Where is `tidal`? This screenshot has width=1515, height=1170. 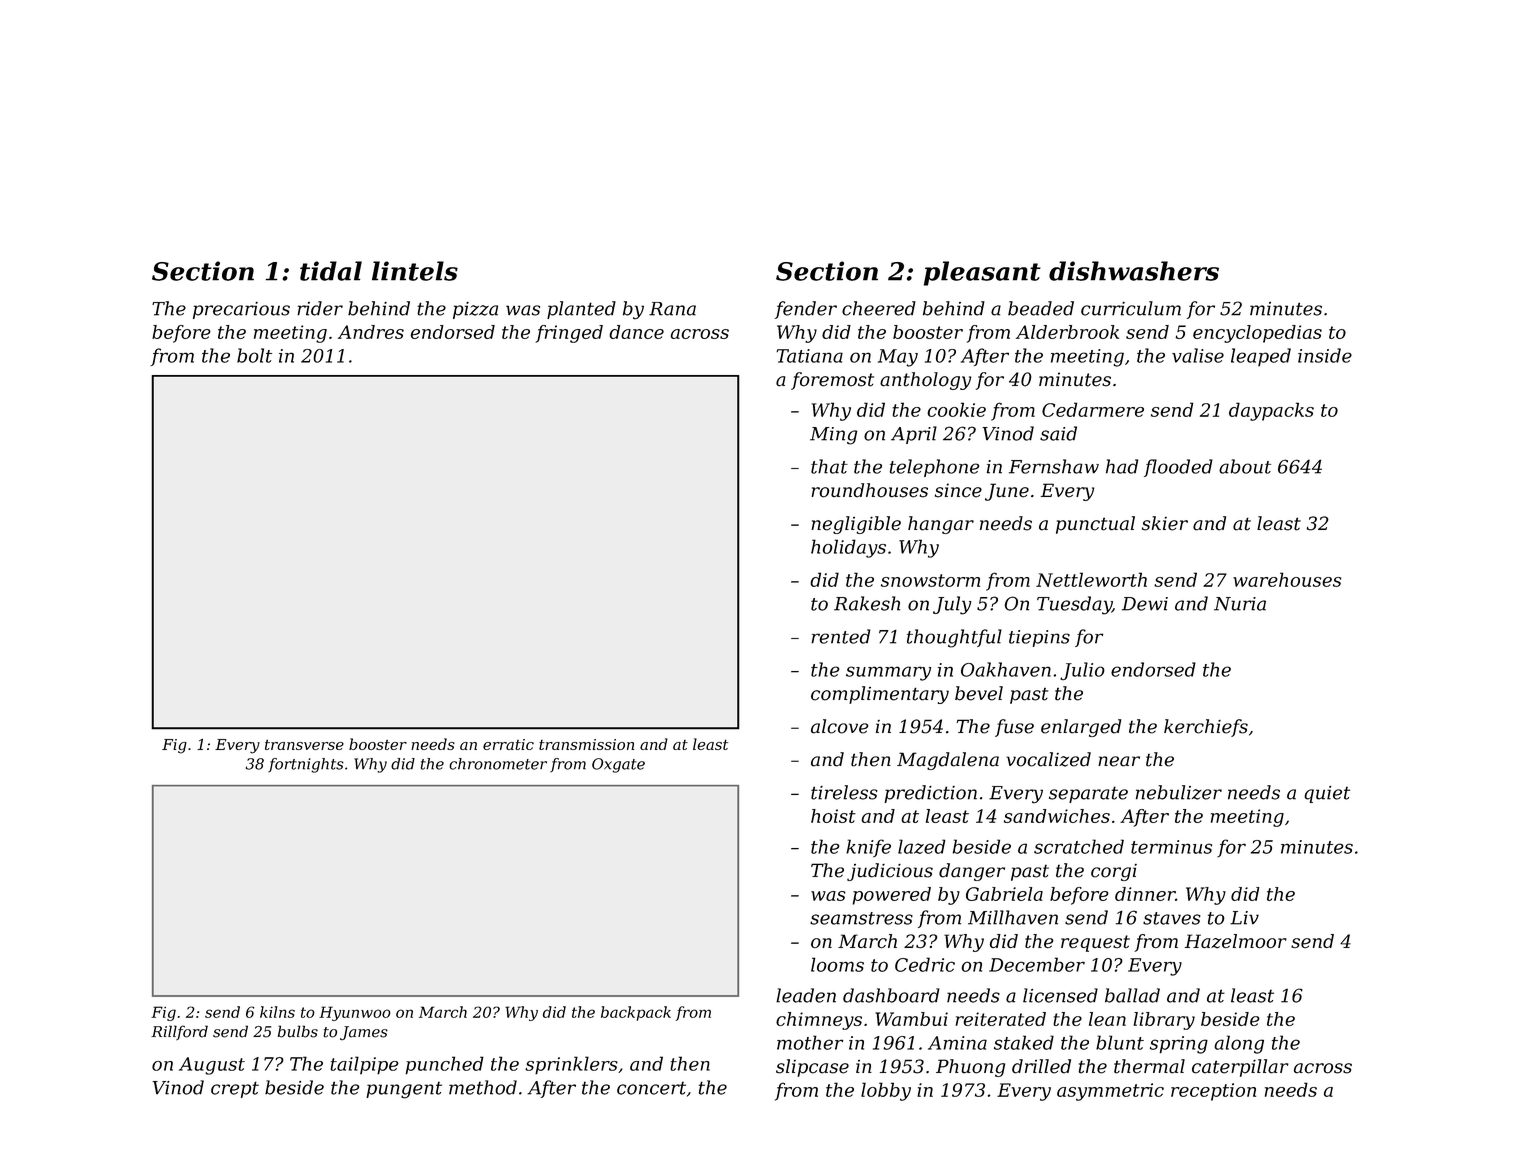
tidal is located at coordinates (331, 271).
